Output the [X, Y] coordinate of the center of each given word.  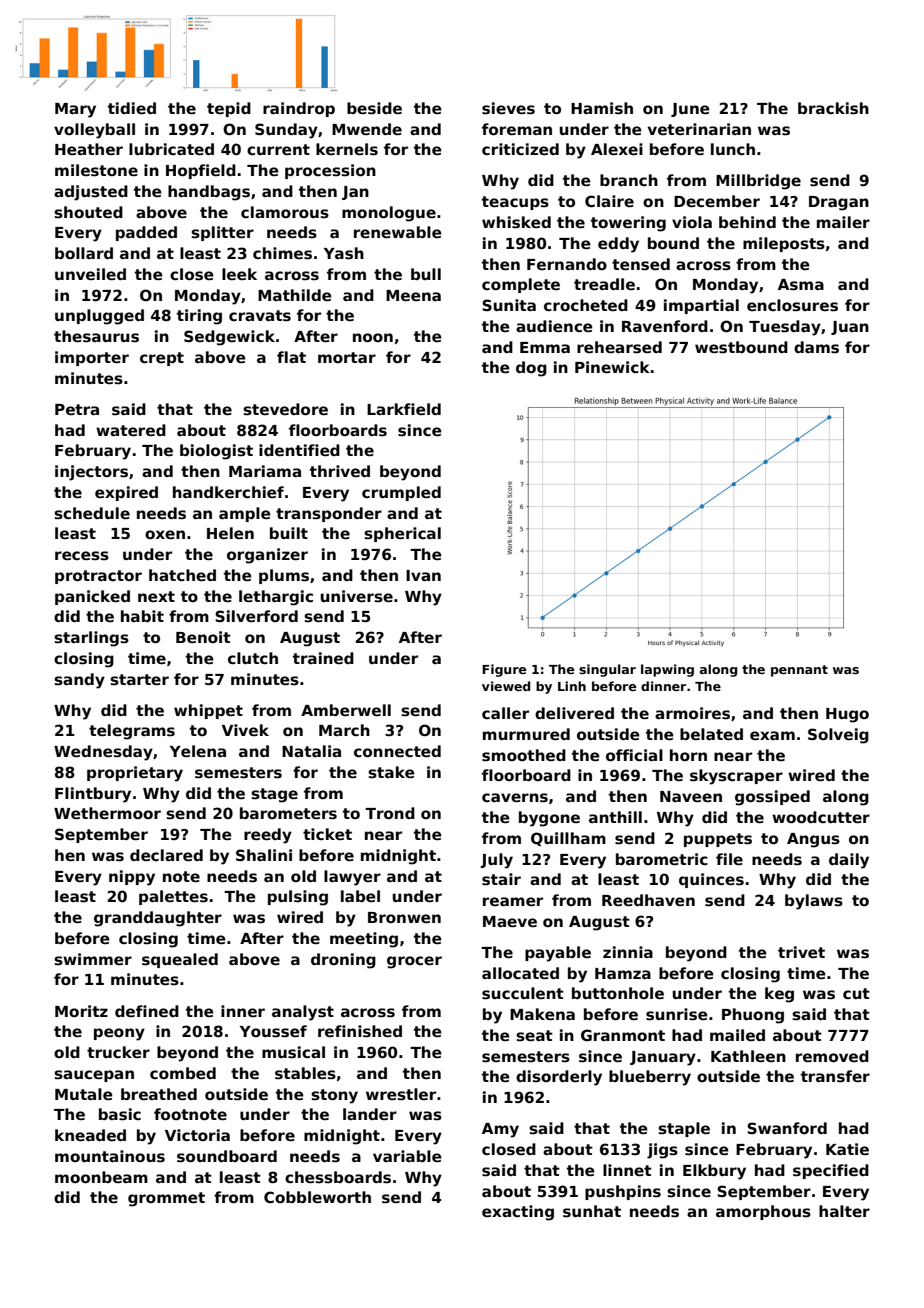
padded [146, 233]
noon [373, 337]
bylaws [814, 902]
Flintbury [93, 795]
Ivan [423, 575]
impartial [701, 306]
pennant [799, 671]
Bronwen [404, 917]
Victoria [197, 1135]
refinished [360, 1031]
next [156, 596]
